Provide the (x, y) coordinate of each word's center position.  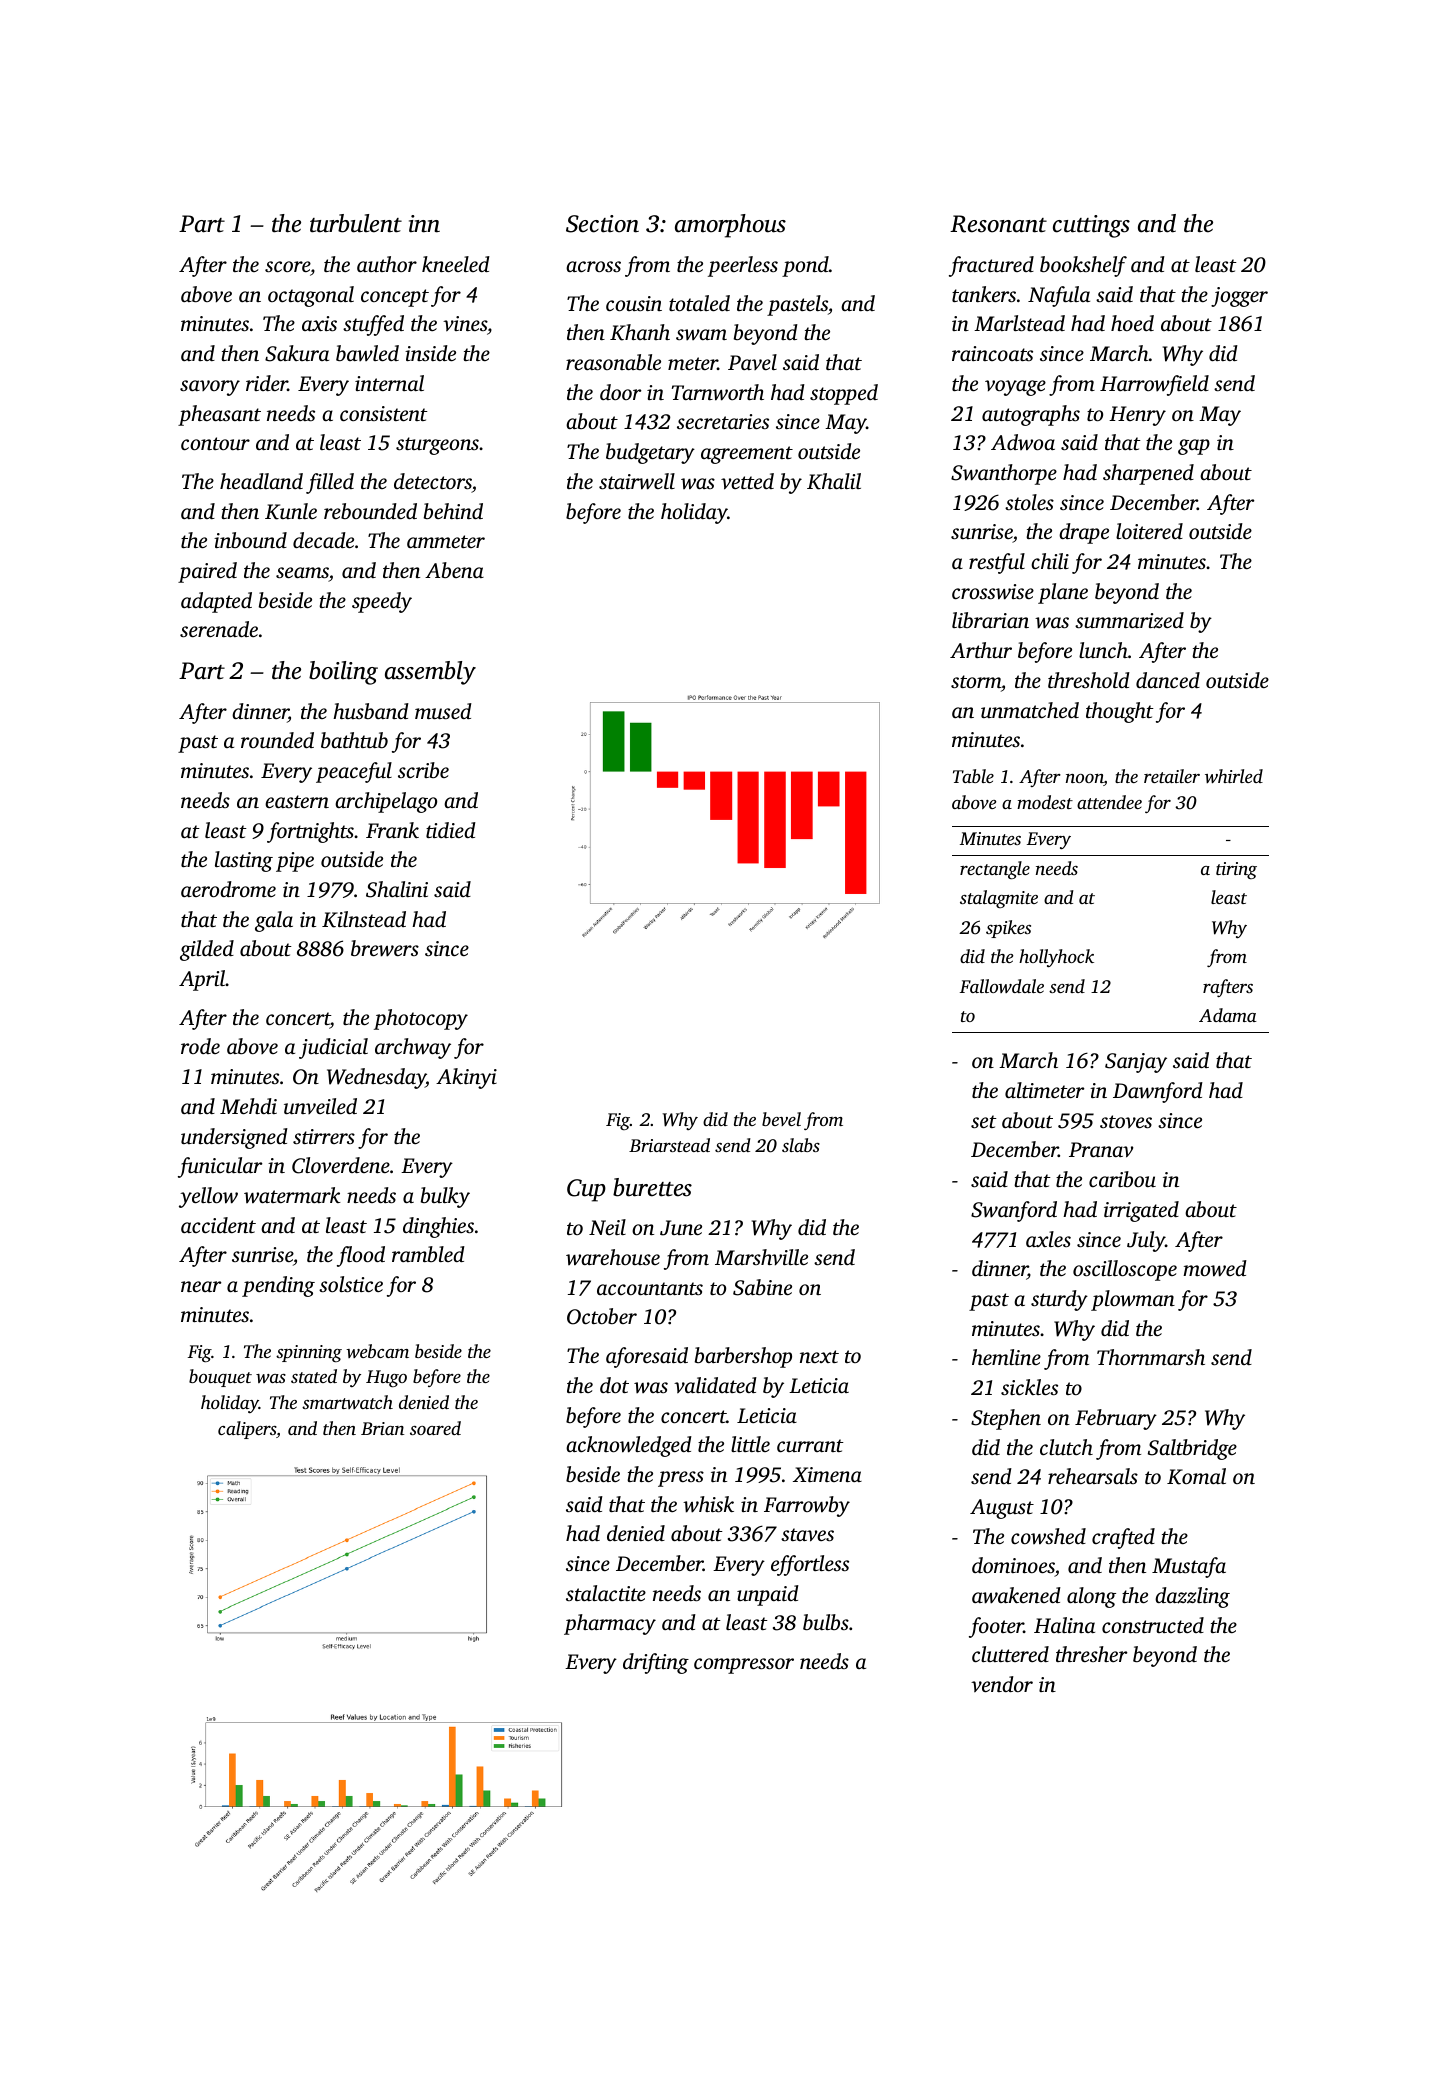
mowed (1215, 1268)
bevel (781, 1119)
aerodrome (228, 889)
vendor (1002, 1684)
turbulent (356, 223)
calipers (247, 1430)
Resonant (998, 224)
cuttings (1091, 226)
